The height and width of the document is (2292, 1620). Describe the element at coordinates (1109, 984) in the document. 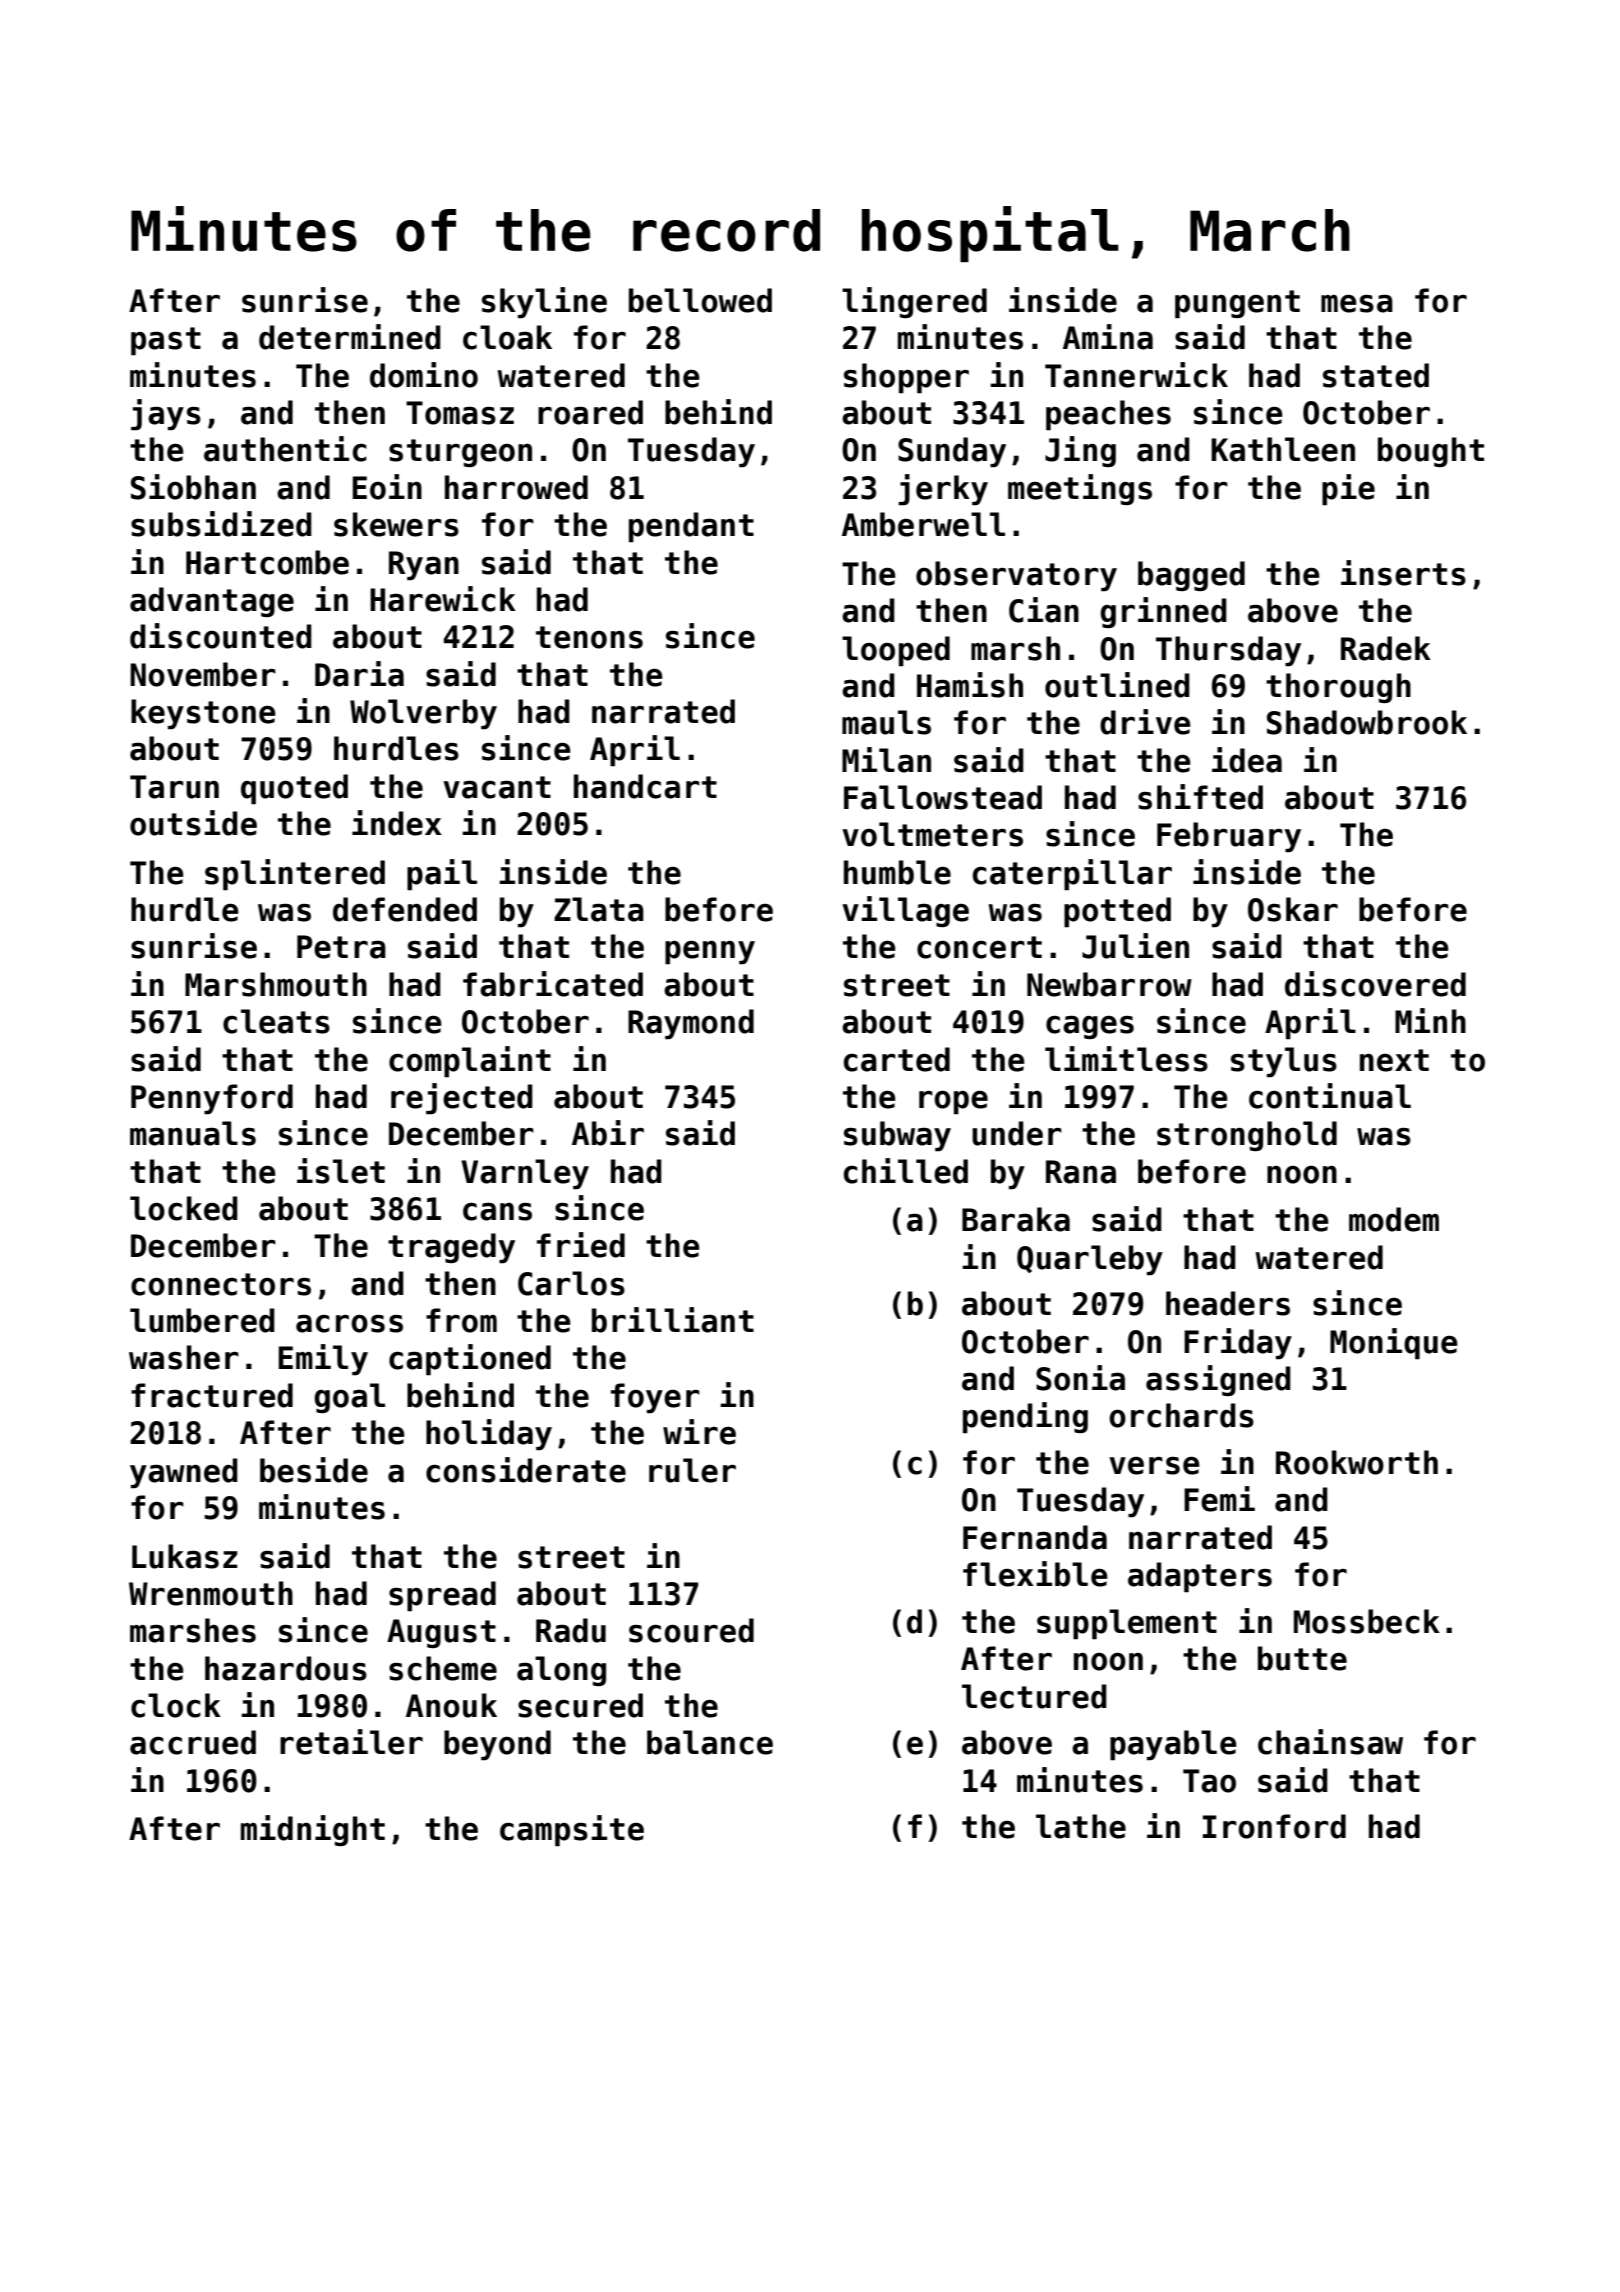

I see `Newbarrow` at that location.
